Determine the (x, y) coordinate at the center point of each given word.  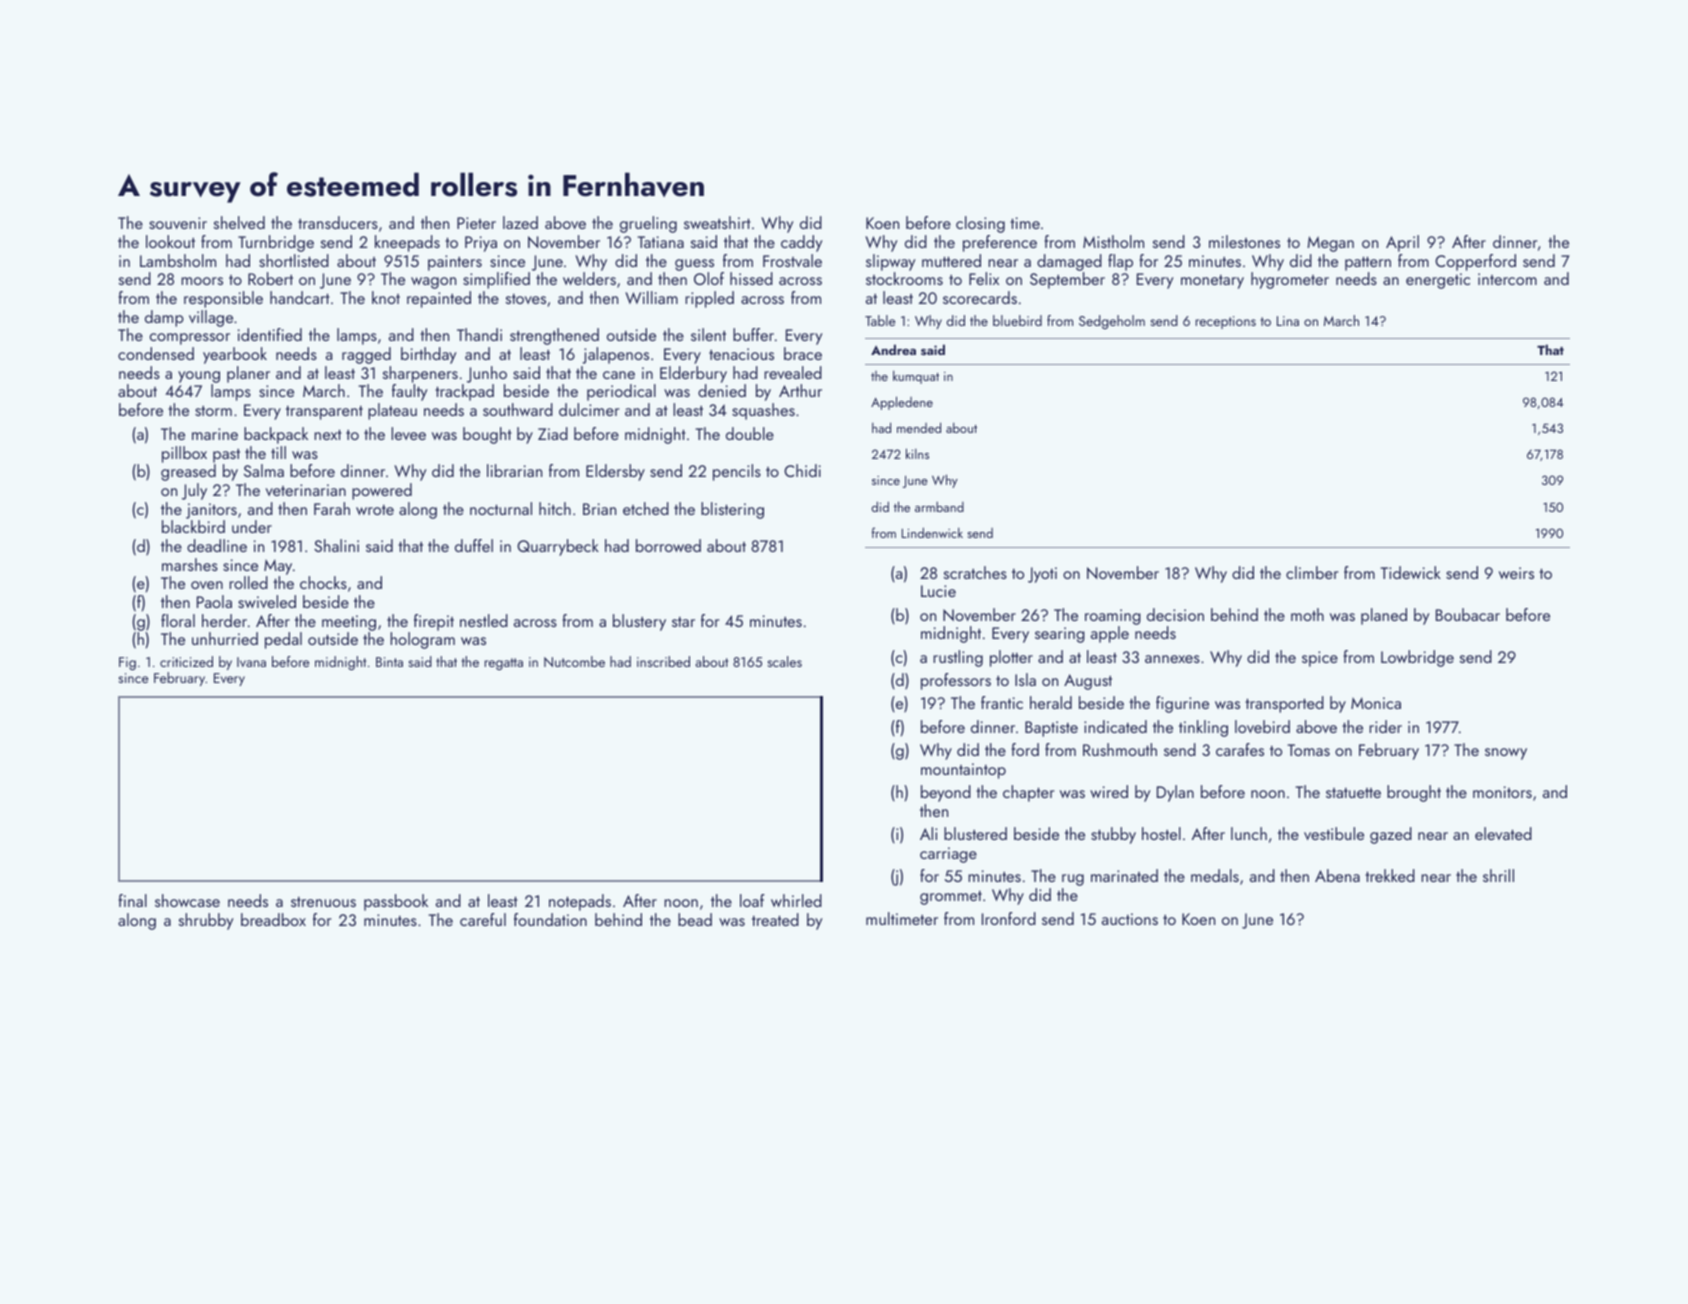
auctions (1130, 919)
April (1402, 243)
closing (980, 224)
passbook (396, 902)
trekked (1390, 875)
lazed (520, 222)
